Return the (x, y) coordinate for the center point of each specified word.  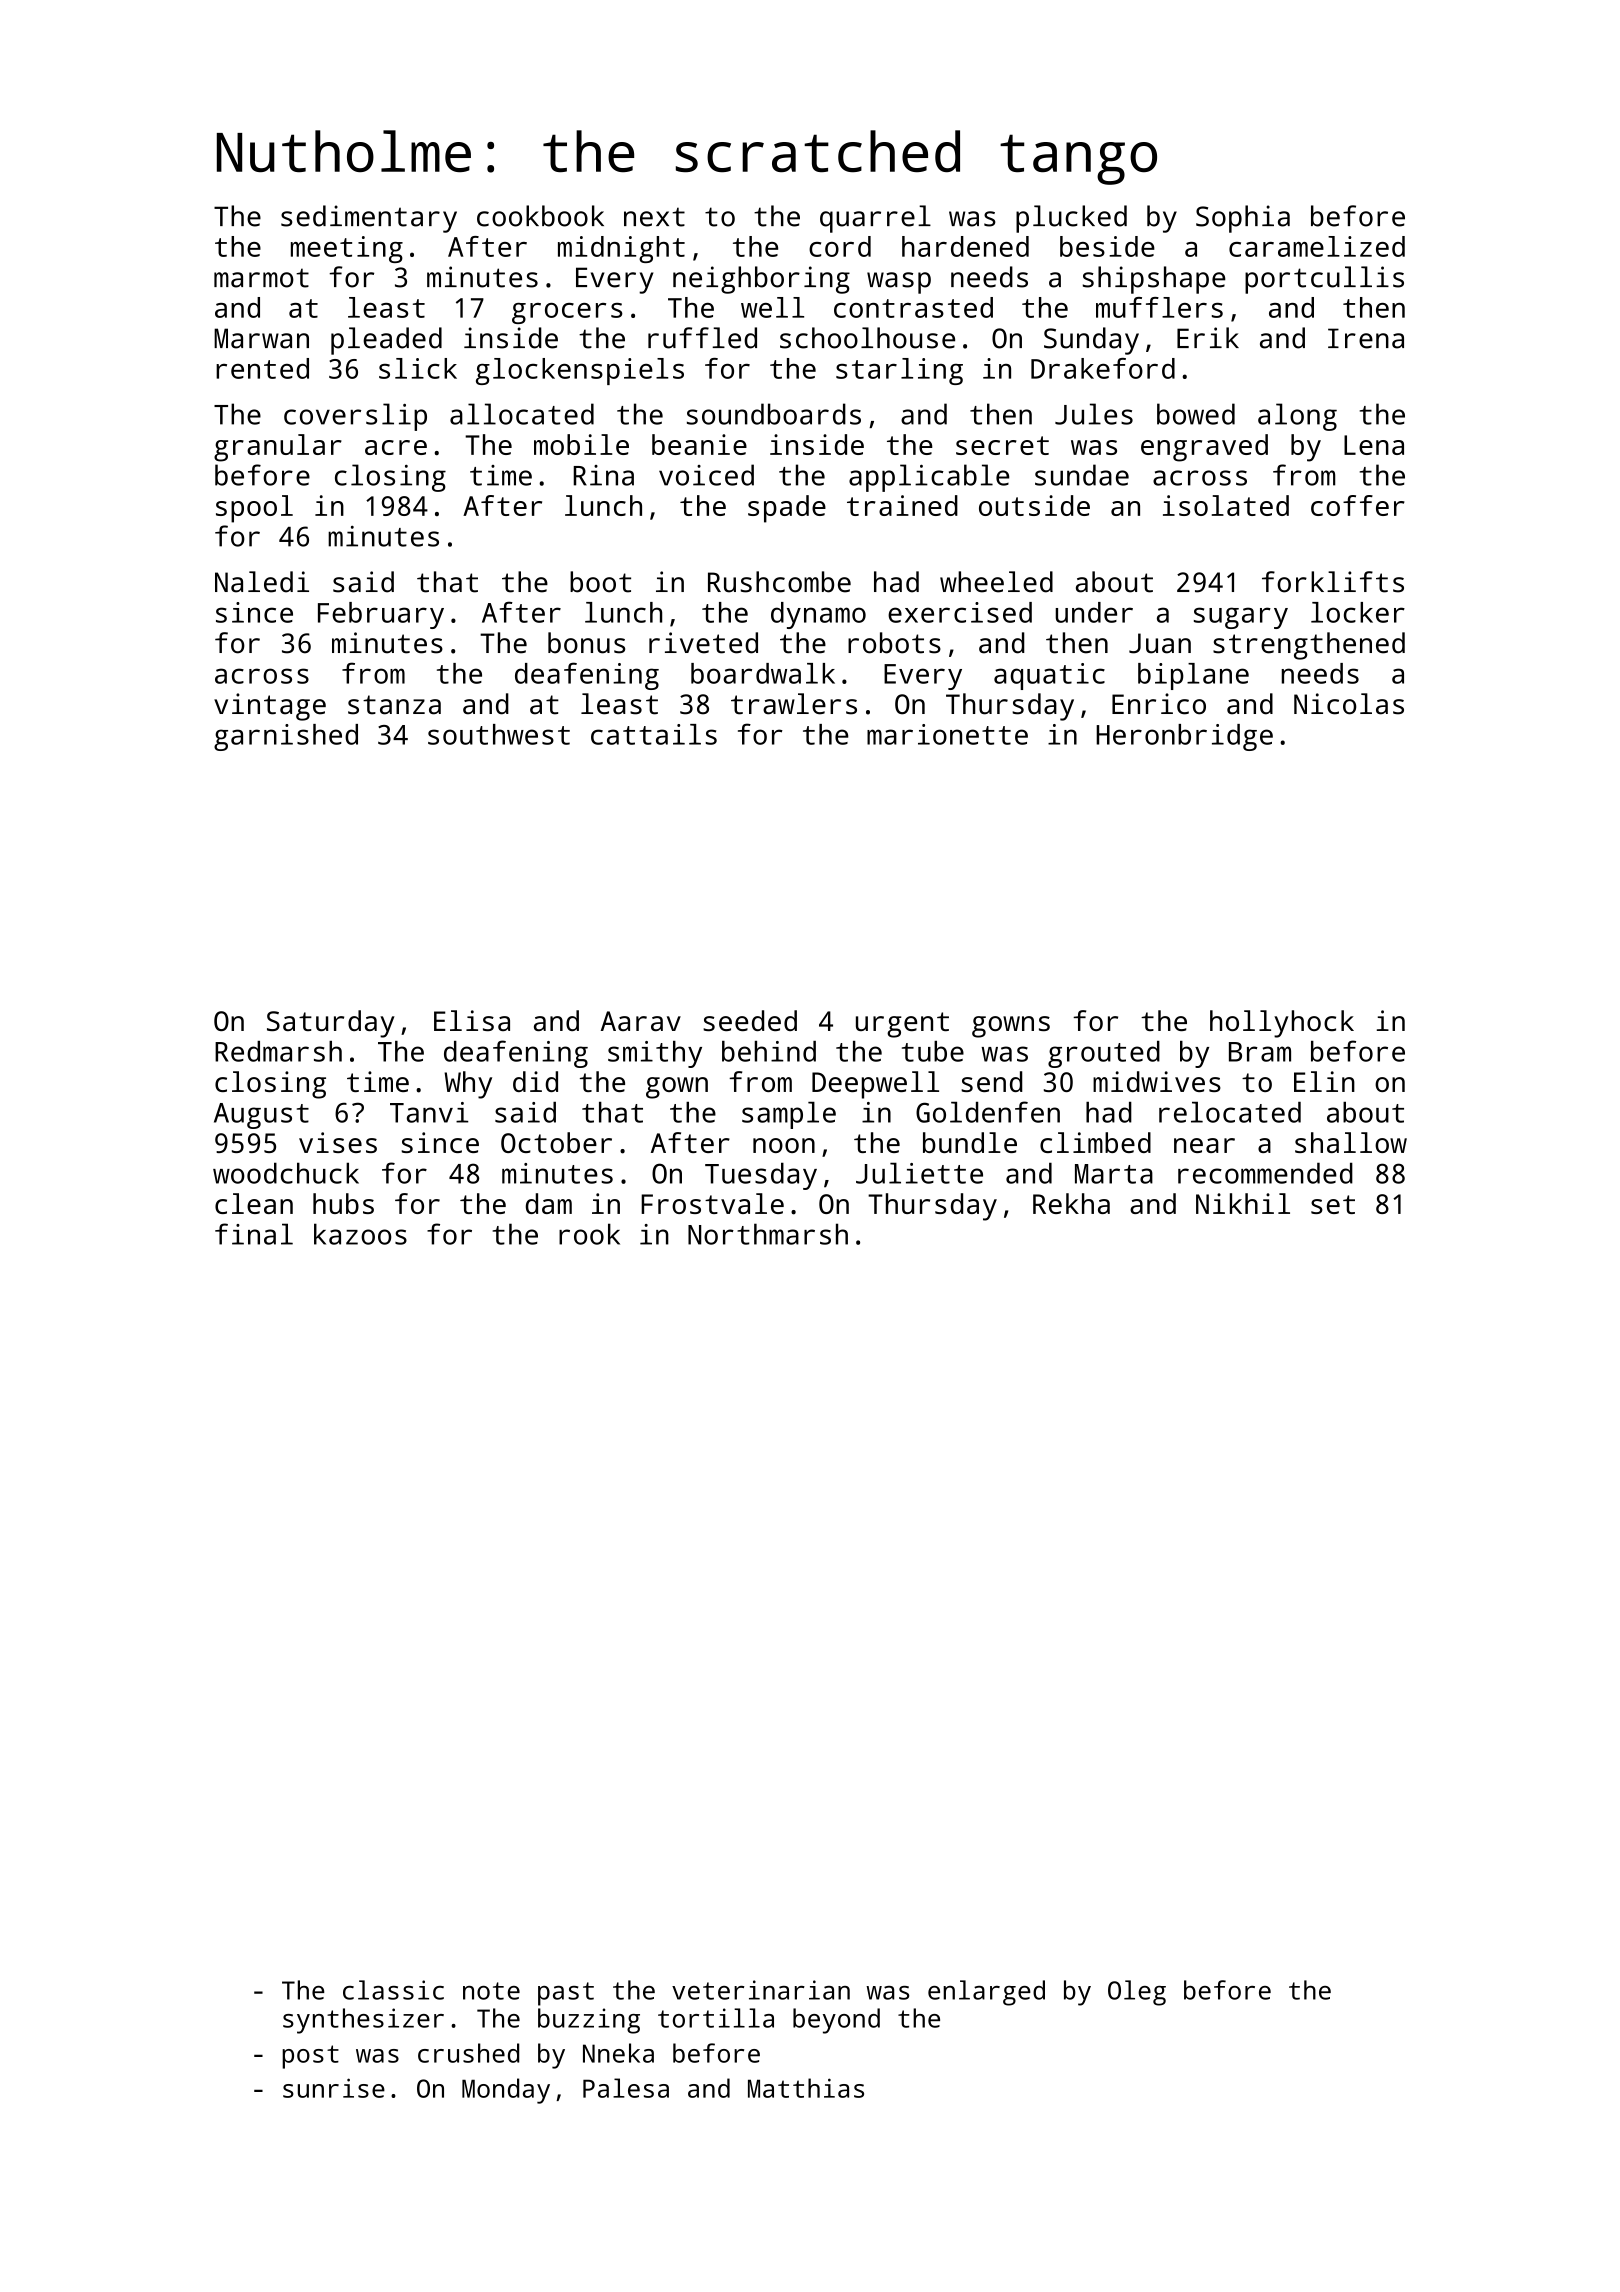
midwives (1157, 1081)
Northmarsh (768, 1234)
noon (784, 1145)
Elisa (472, 1020)
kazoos (360, 1234)
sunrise (334, 2088)
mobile (581, 444)
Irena (1366, 338)
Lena (1374, 445)
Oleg (1137, 1993)
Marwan (261, 338)
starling (899, 371)
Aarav (641, 1021)
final (254, 1234)
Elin (1324, 1081)
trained (902, 505)
